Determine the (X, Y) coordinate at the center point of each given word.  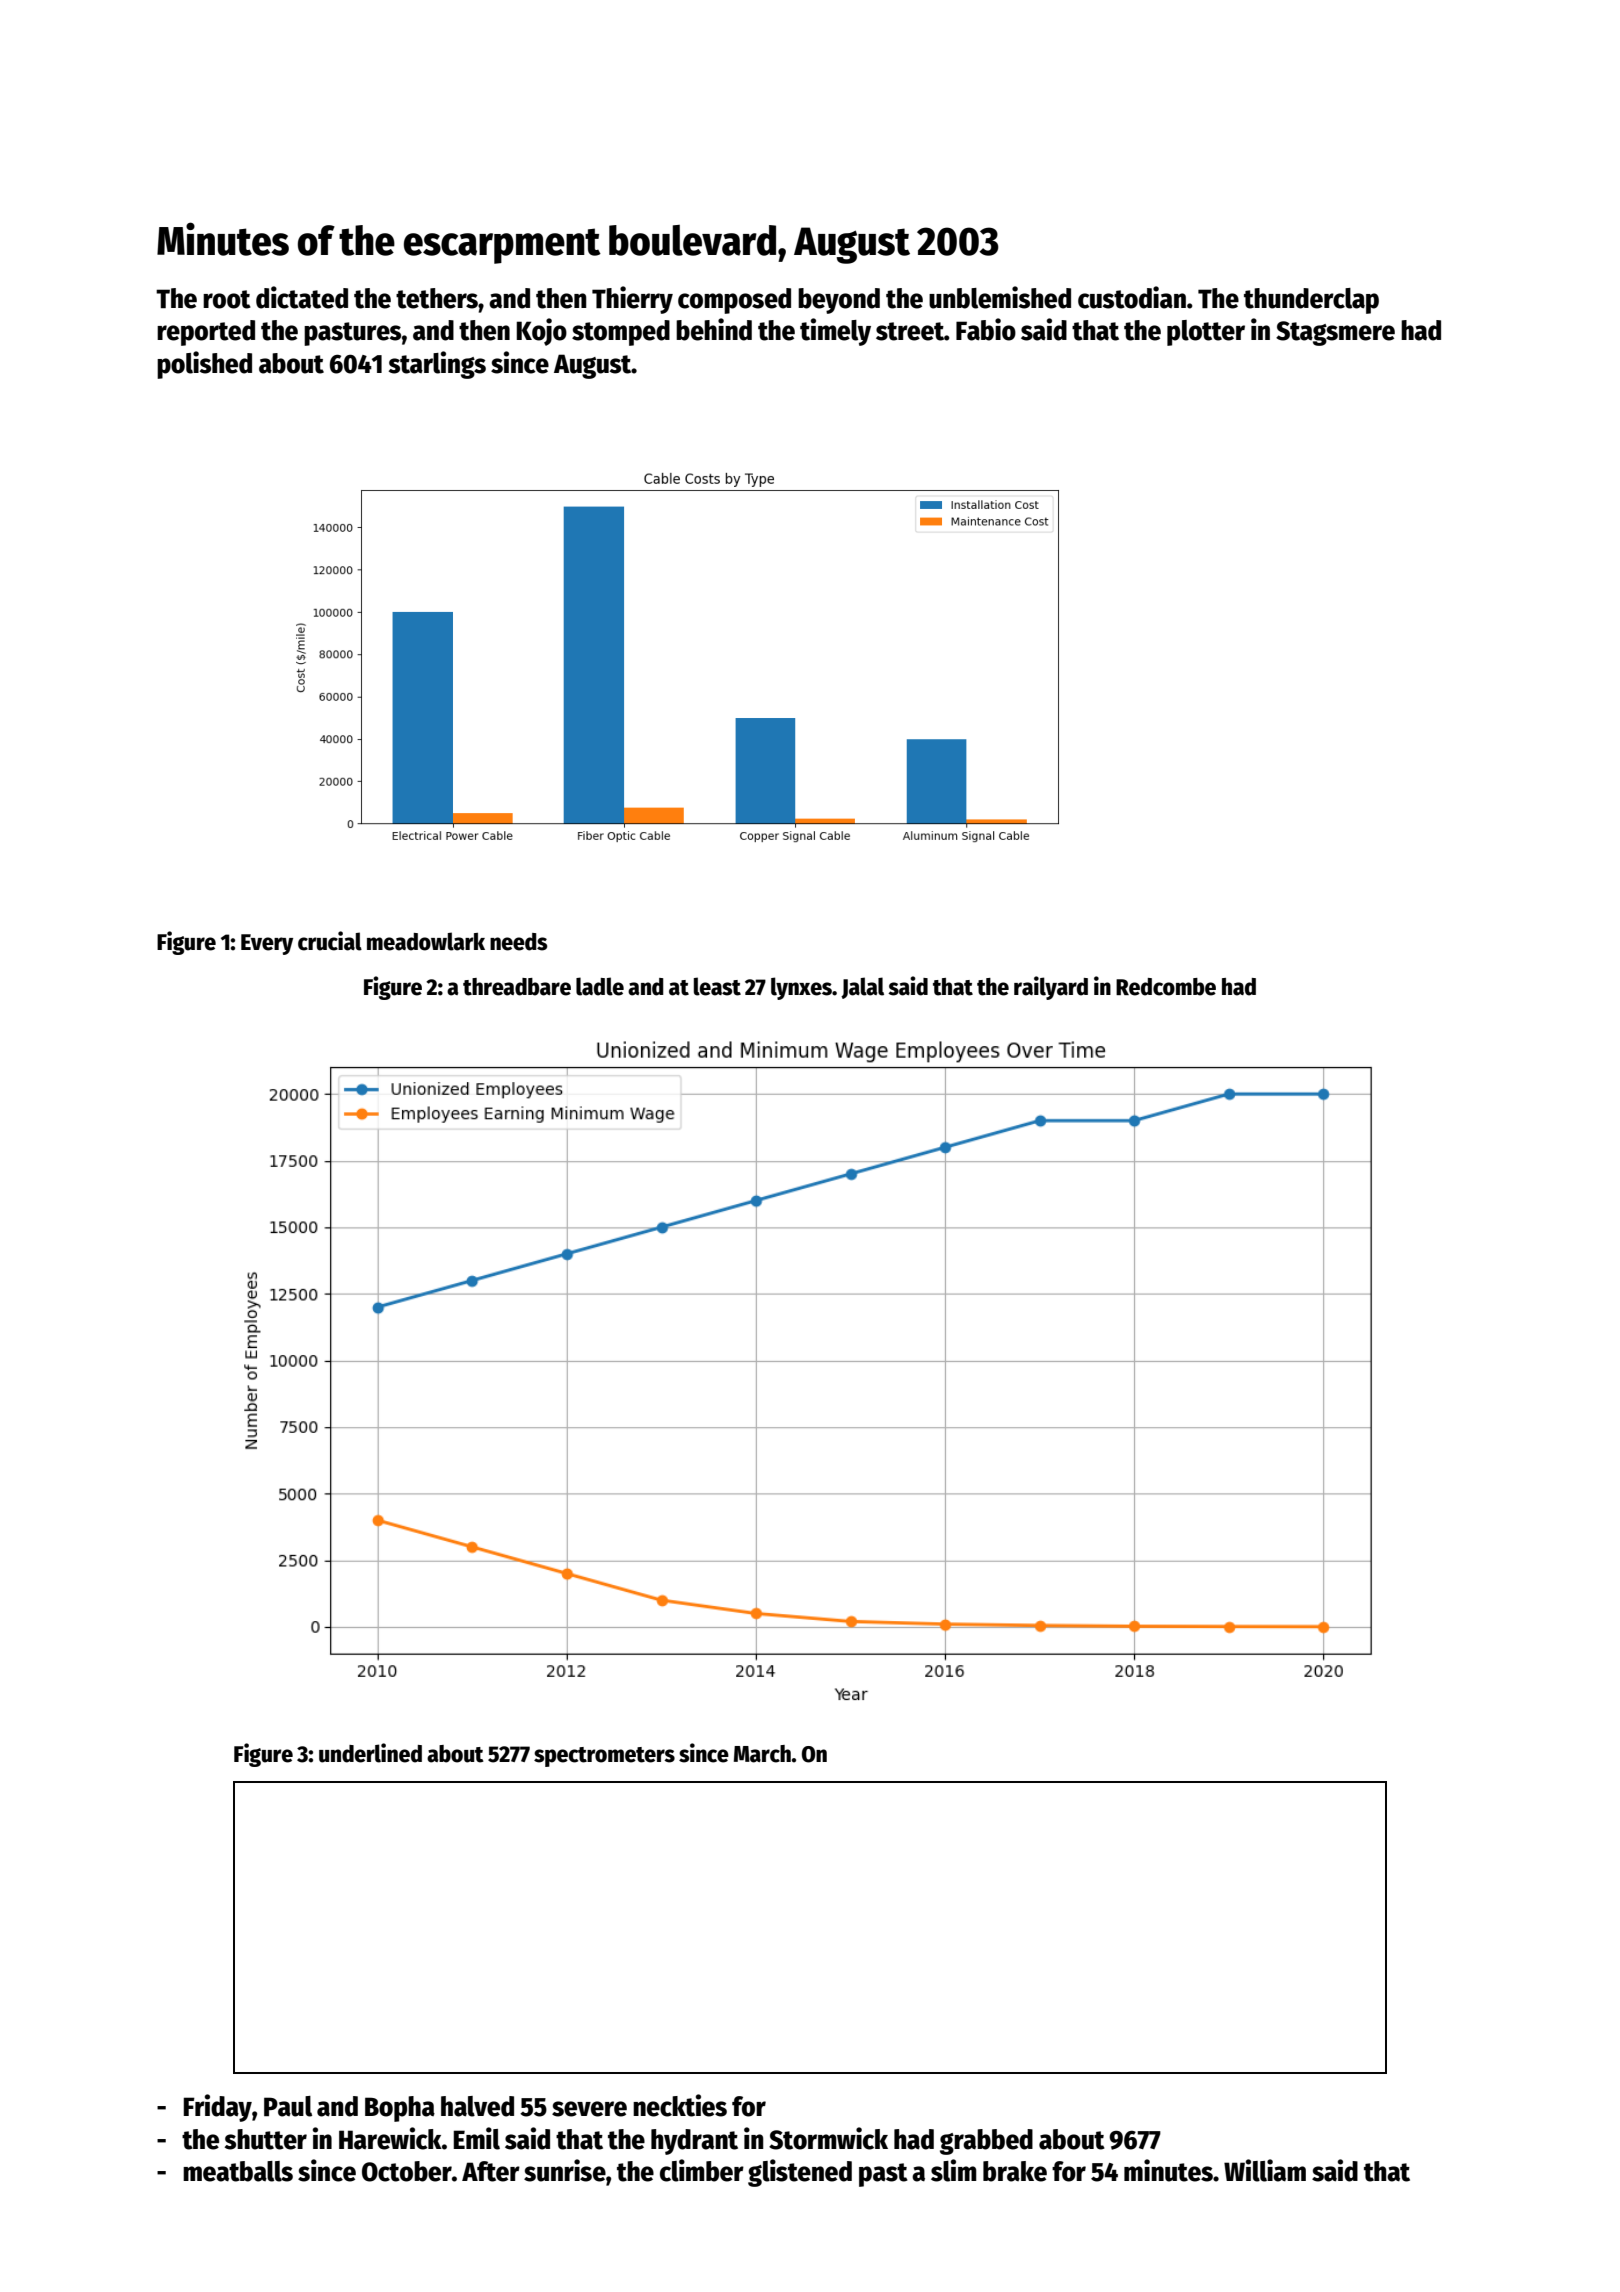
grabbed (986, 2142)
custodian (1132, 297)
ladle (600, 986)
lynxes (801, 988)
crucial (330, 941)
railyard (1051, 988)
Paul (288, 2106)
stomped (621, 333)
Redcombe (1166, 987)
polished (204, 365)
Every (267, 944)
